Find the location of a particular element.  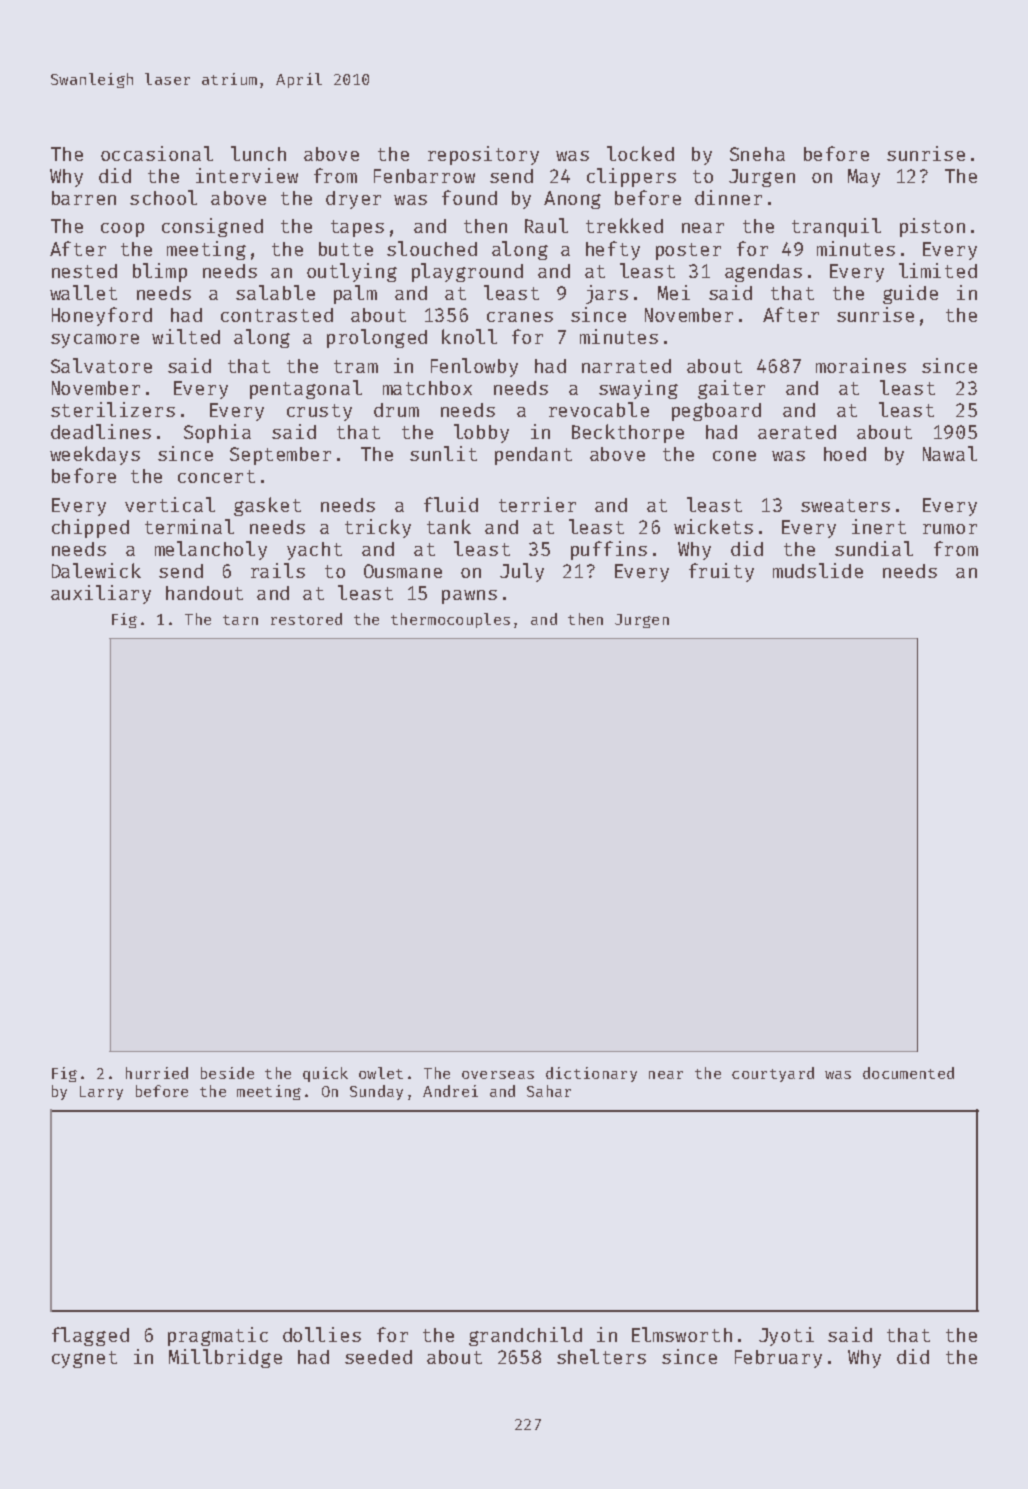

sundial is located at coordinates (874, 548).
